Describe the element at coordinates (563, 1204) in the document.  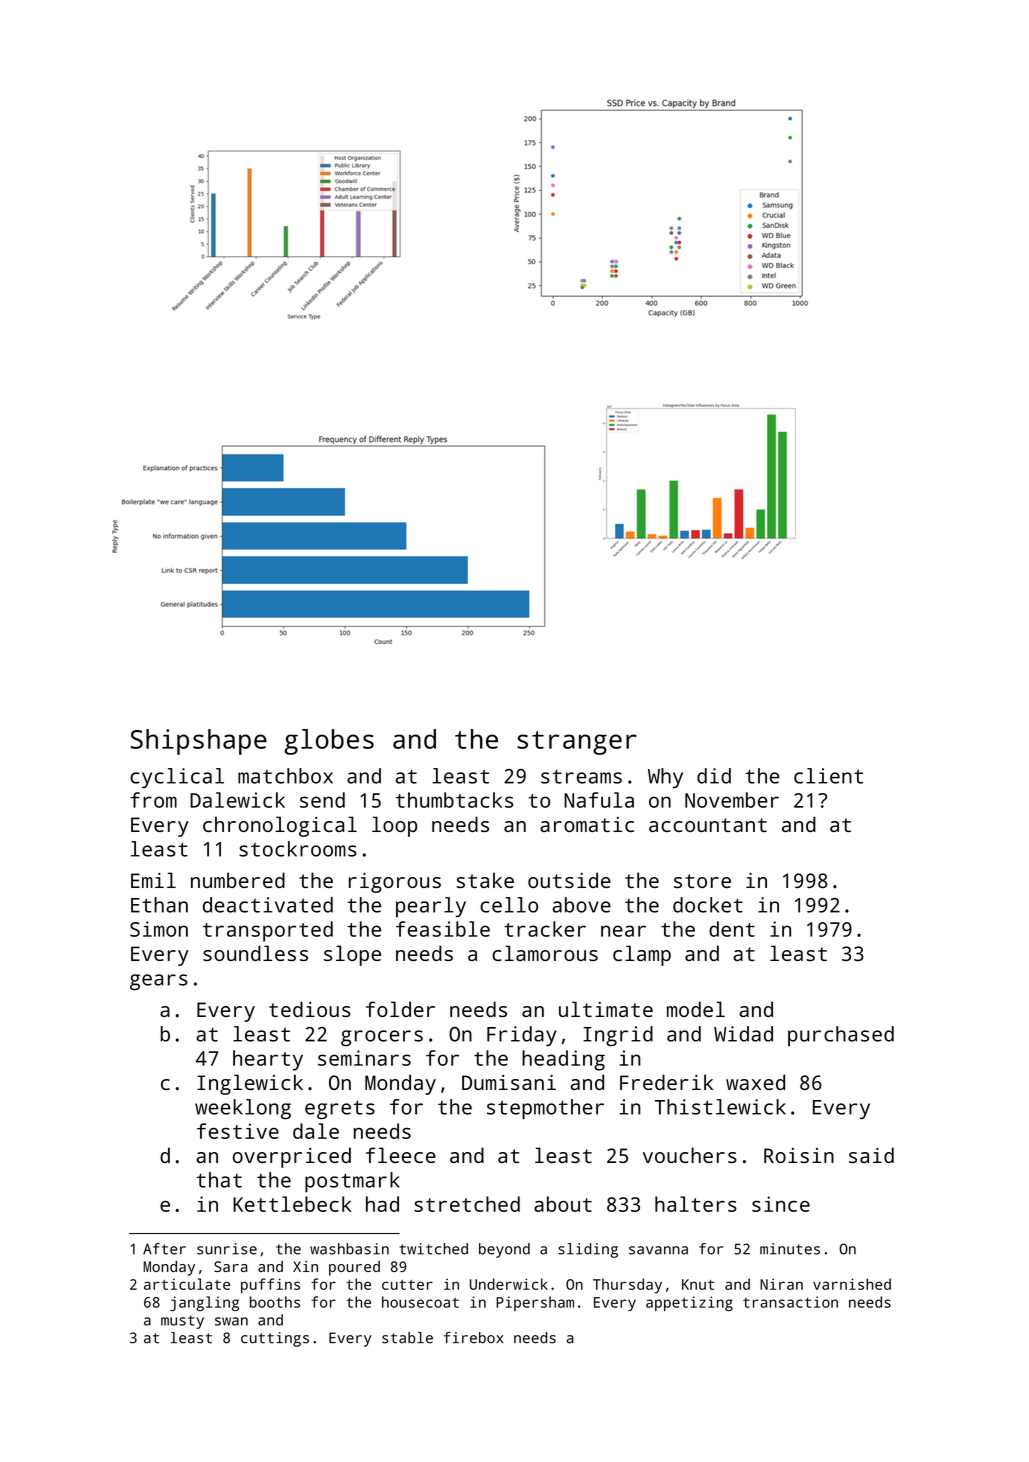
I see `about` at that location.
